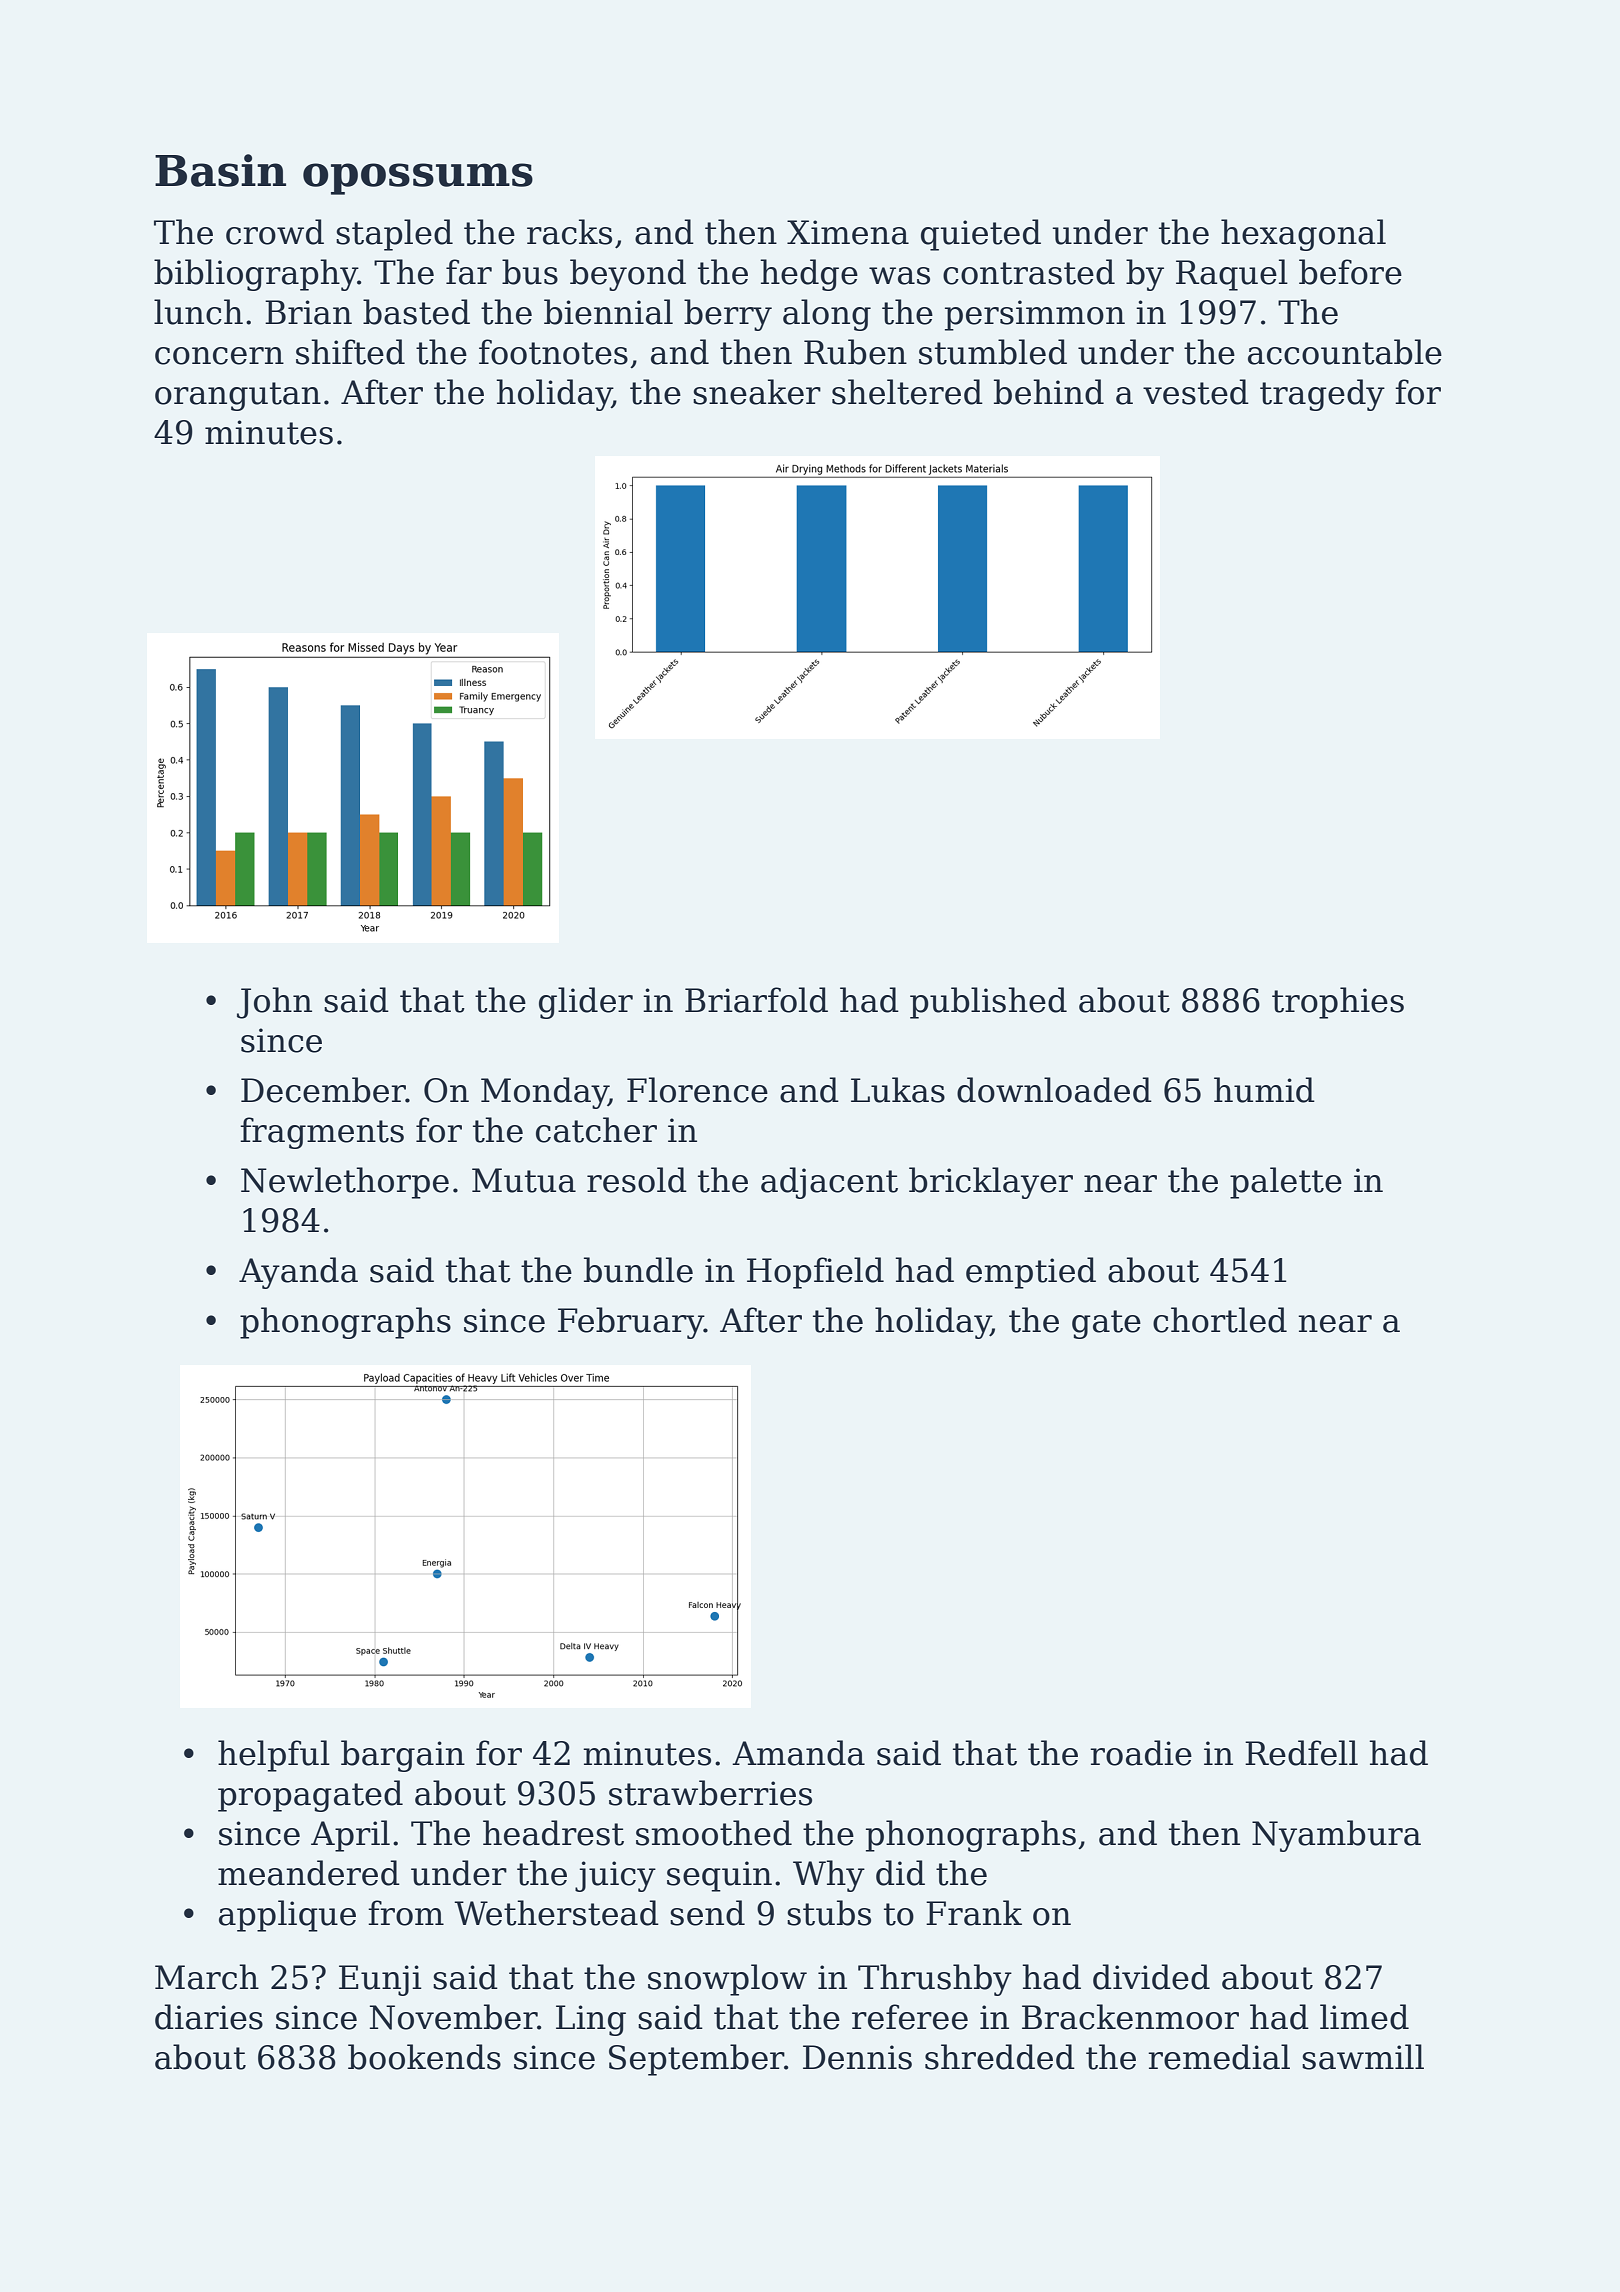 The image size is (1620, 2292). What do you see at coordinates (424, 2057) in the screenshot?
I see `bookends` at bounding box center [424, 2057].
